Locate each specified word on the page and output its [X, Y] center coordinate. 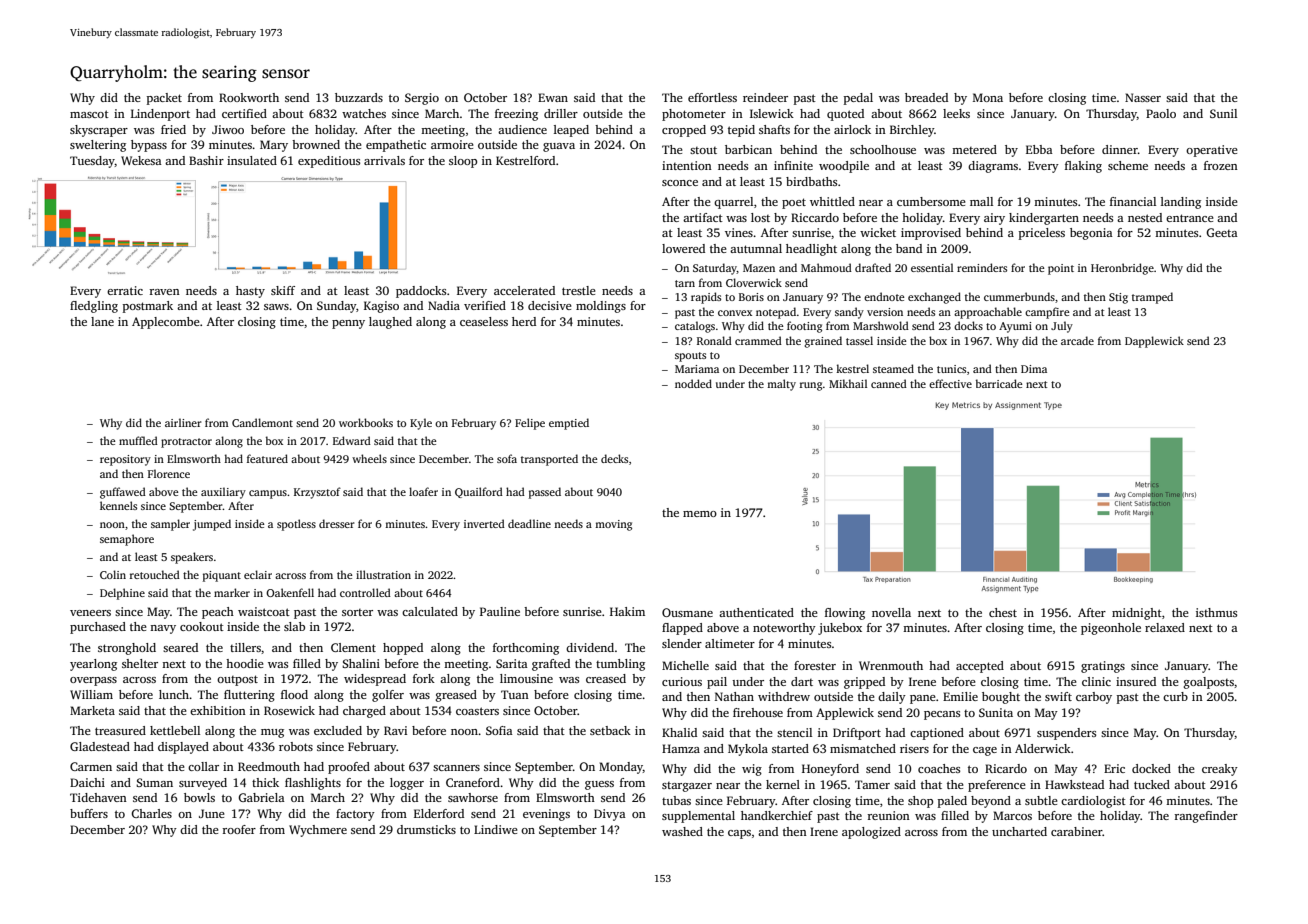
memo [700, 514]
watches [364, 113]
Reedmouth [269, 766]
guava [559, 147]
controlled [365, 592]
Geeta [1222, 232]
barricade [999, 383]
